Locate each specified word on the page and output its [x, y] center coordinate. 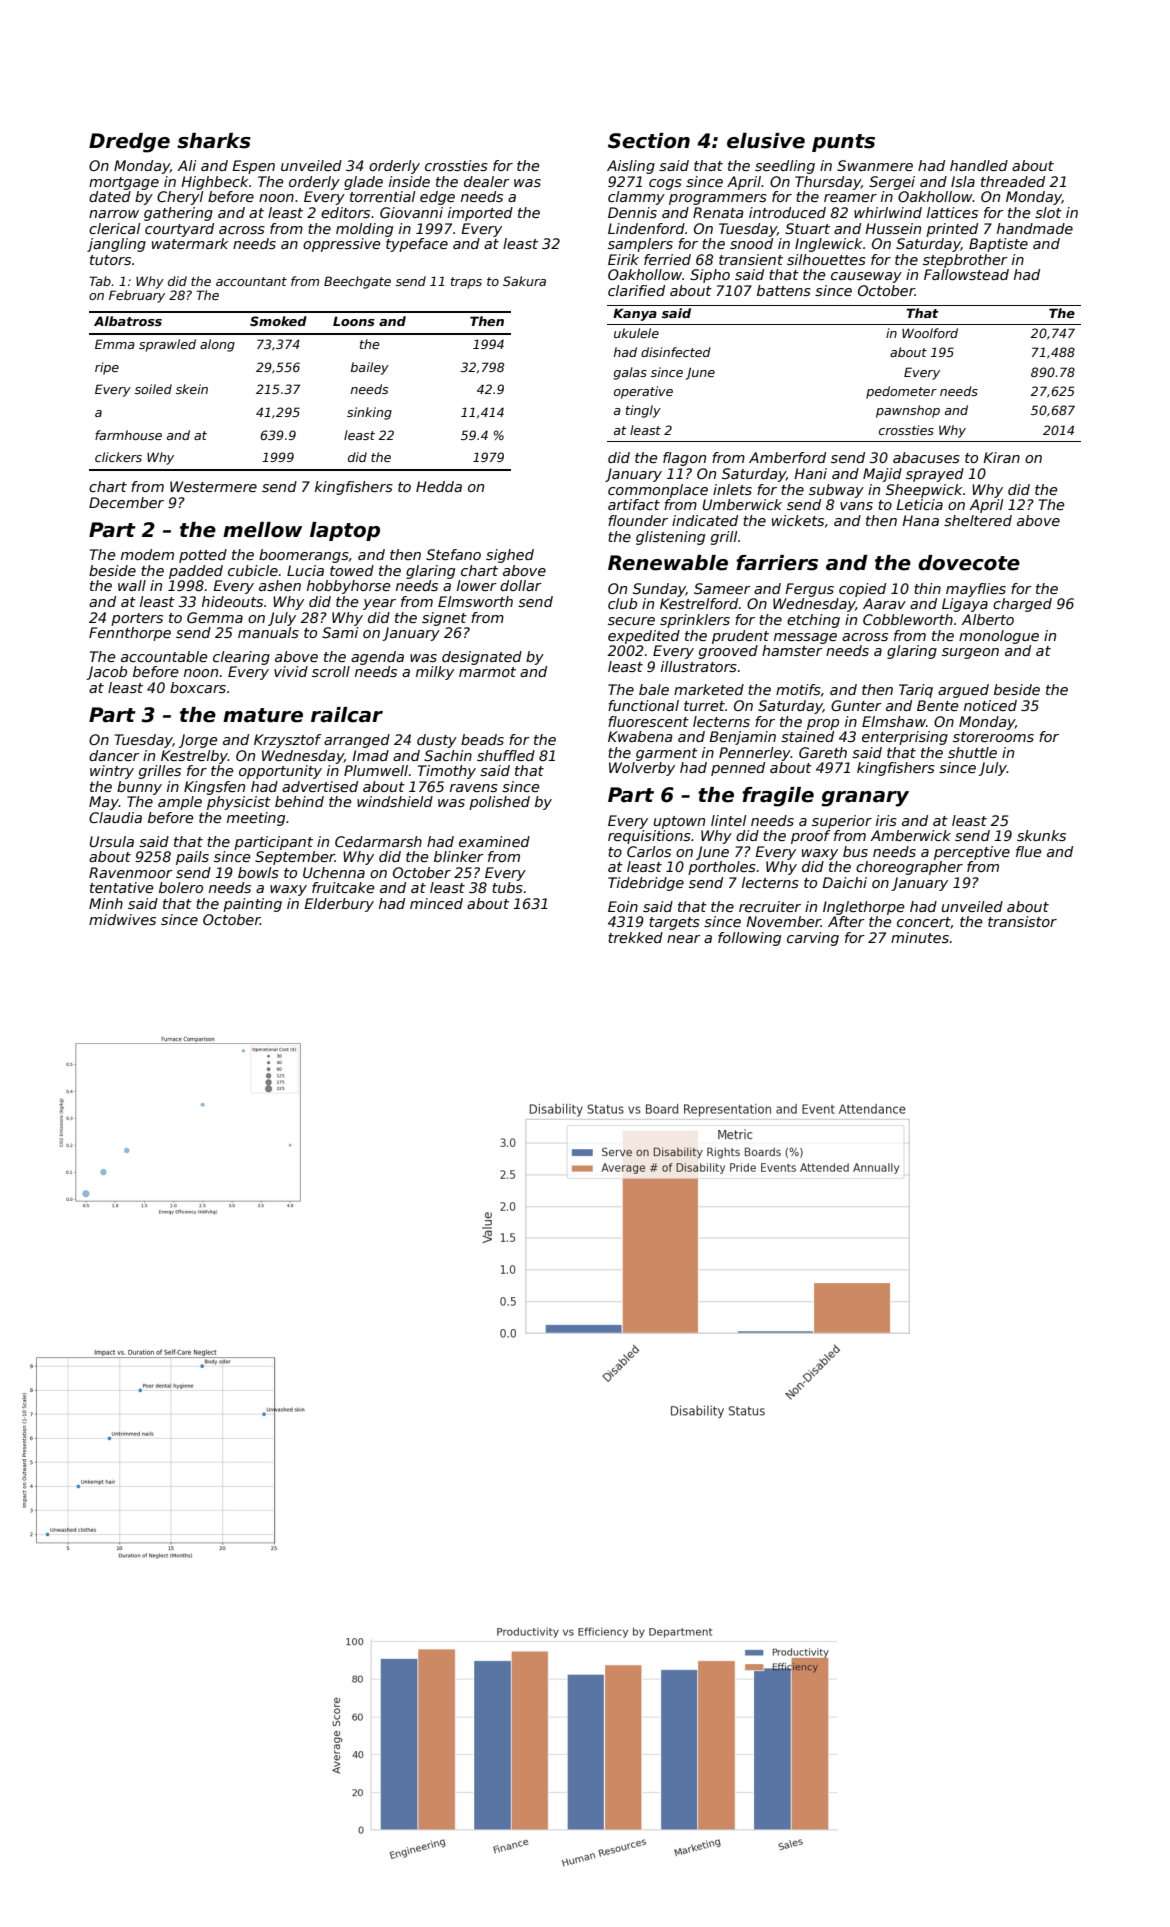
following [749, 939]
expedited [644, 637]
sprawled [167, 345]
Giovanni [411, 212]
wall [132, 585]
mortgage [124, 183]
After [846, 921]
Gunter [856, 705]
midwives [122, 919]
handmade [1035, 228]
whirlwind [888, 212]
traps [466, 283]
